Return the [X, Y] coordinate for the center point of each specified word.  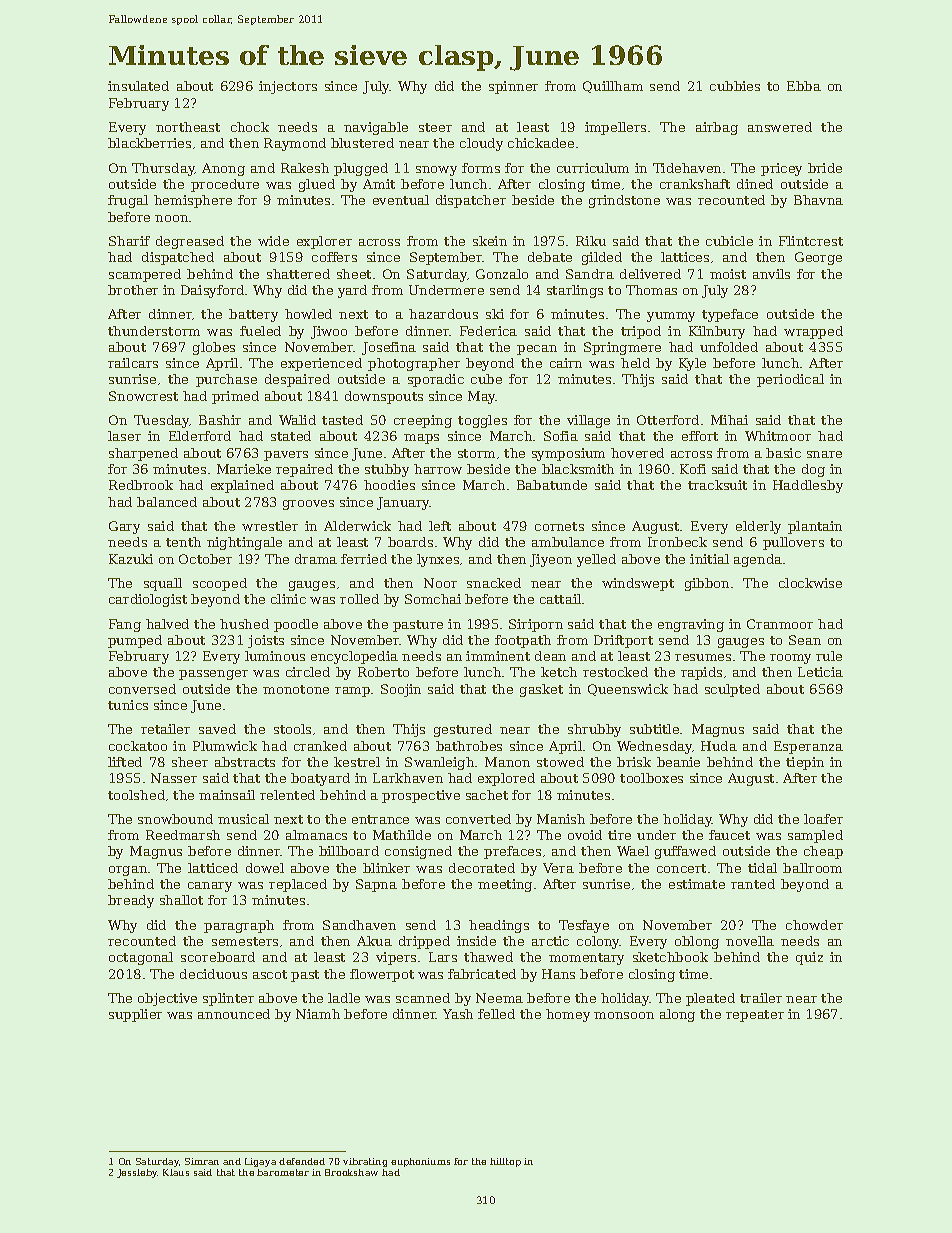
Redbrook [141, 485]
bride [825, 168]
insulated [138, 86]
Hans [558, 974]
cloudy [481, 144]
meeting [505, 885]
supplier [135, 1015]
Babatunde [552, 485]
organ [128, 871]
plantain [815, 527]
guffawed [685, 852]
